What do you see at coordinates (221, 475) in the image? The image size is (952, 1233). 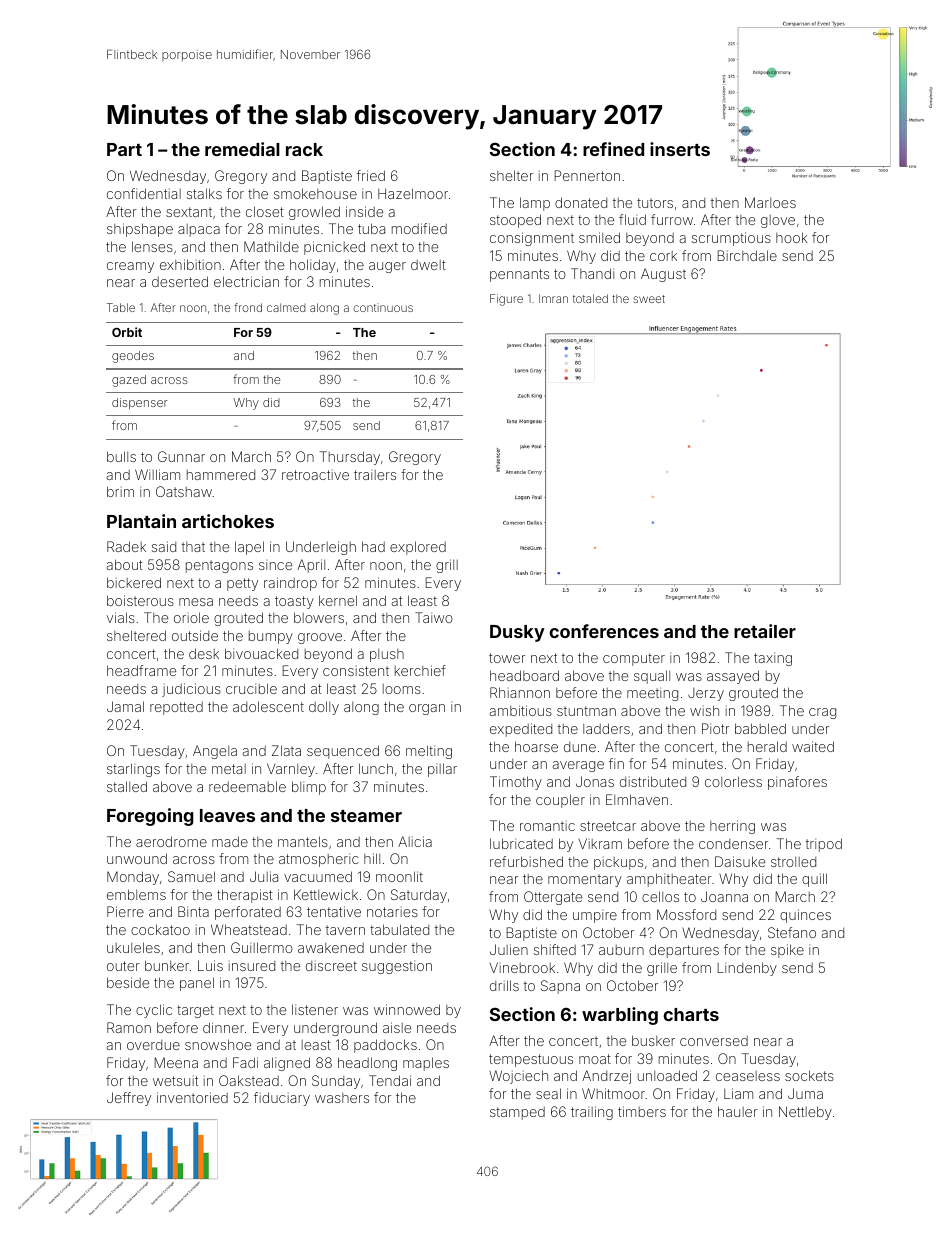 I see `hammered` at bounding box center [221, 475].
